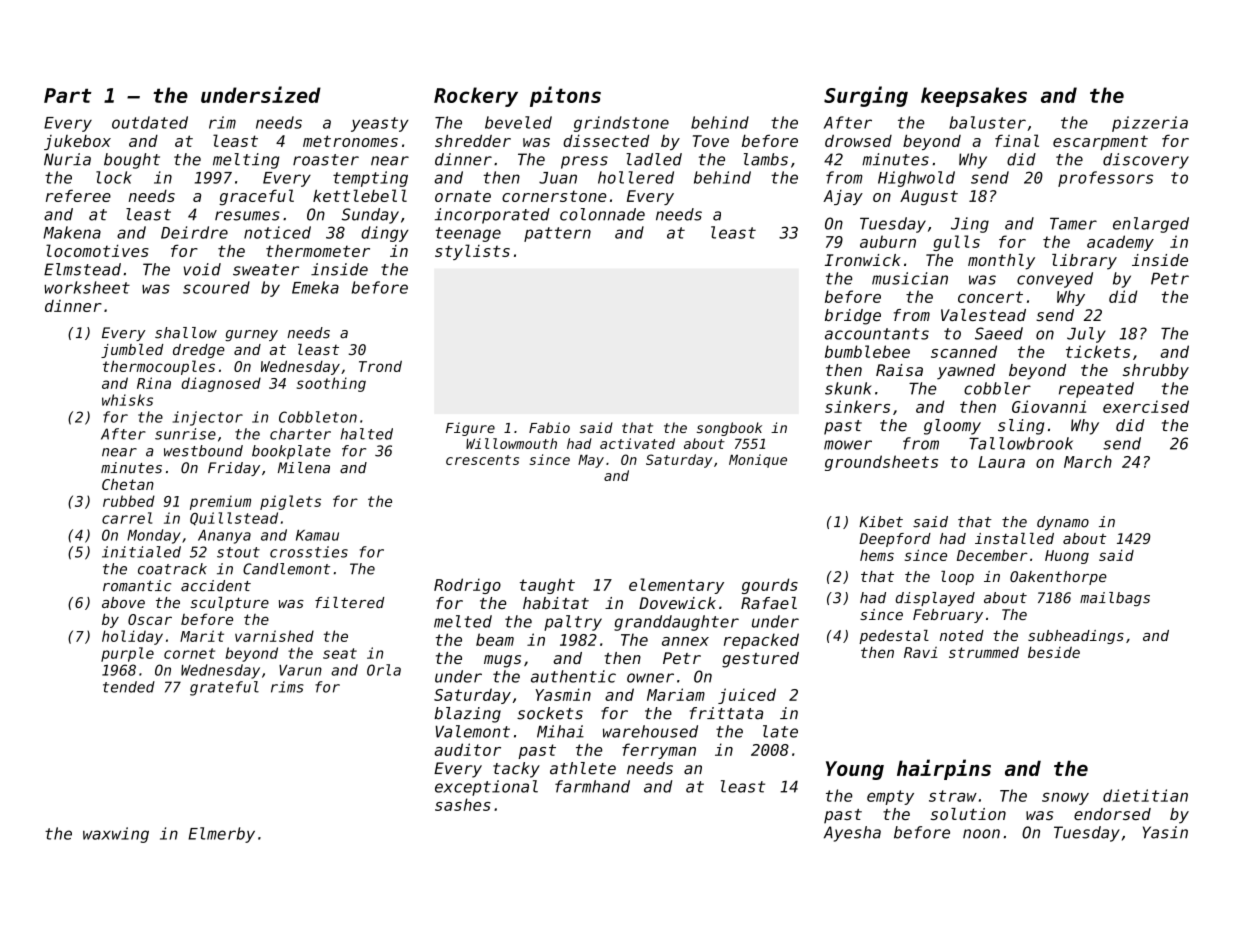 Image resolution: width=1233 pixels, height=952 pixels. What do you see at coordinates (853, 317) in the screenshot?
I see `bridge` at bounding box center [853, 317].
